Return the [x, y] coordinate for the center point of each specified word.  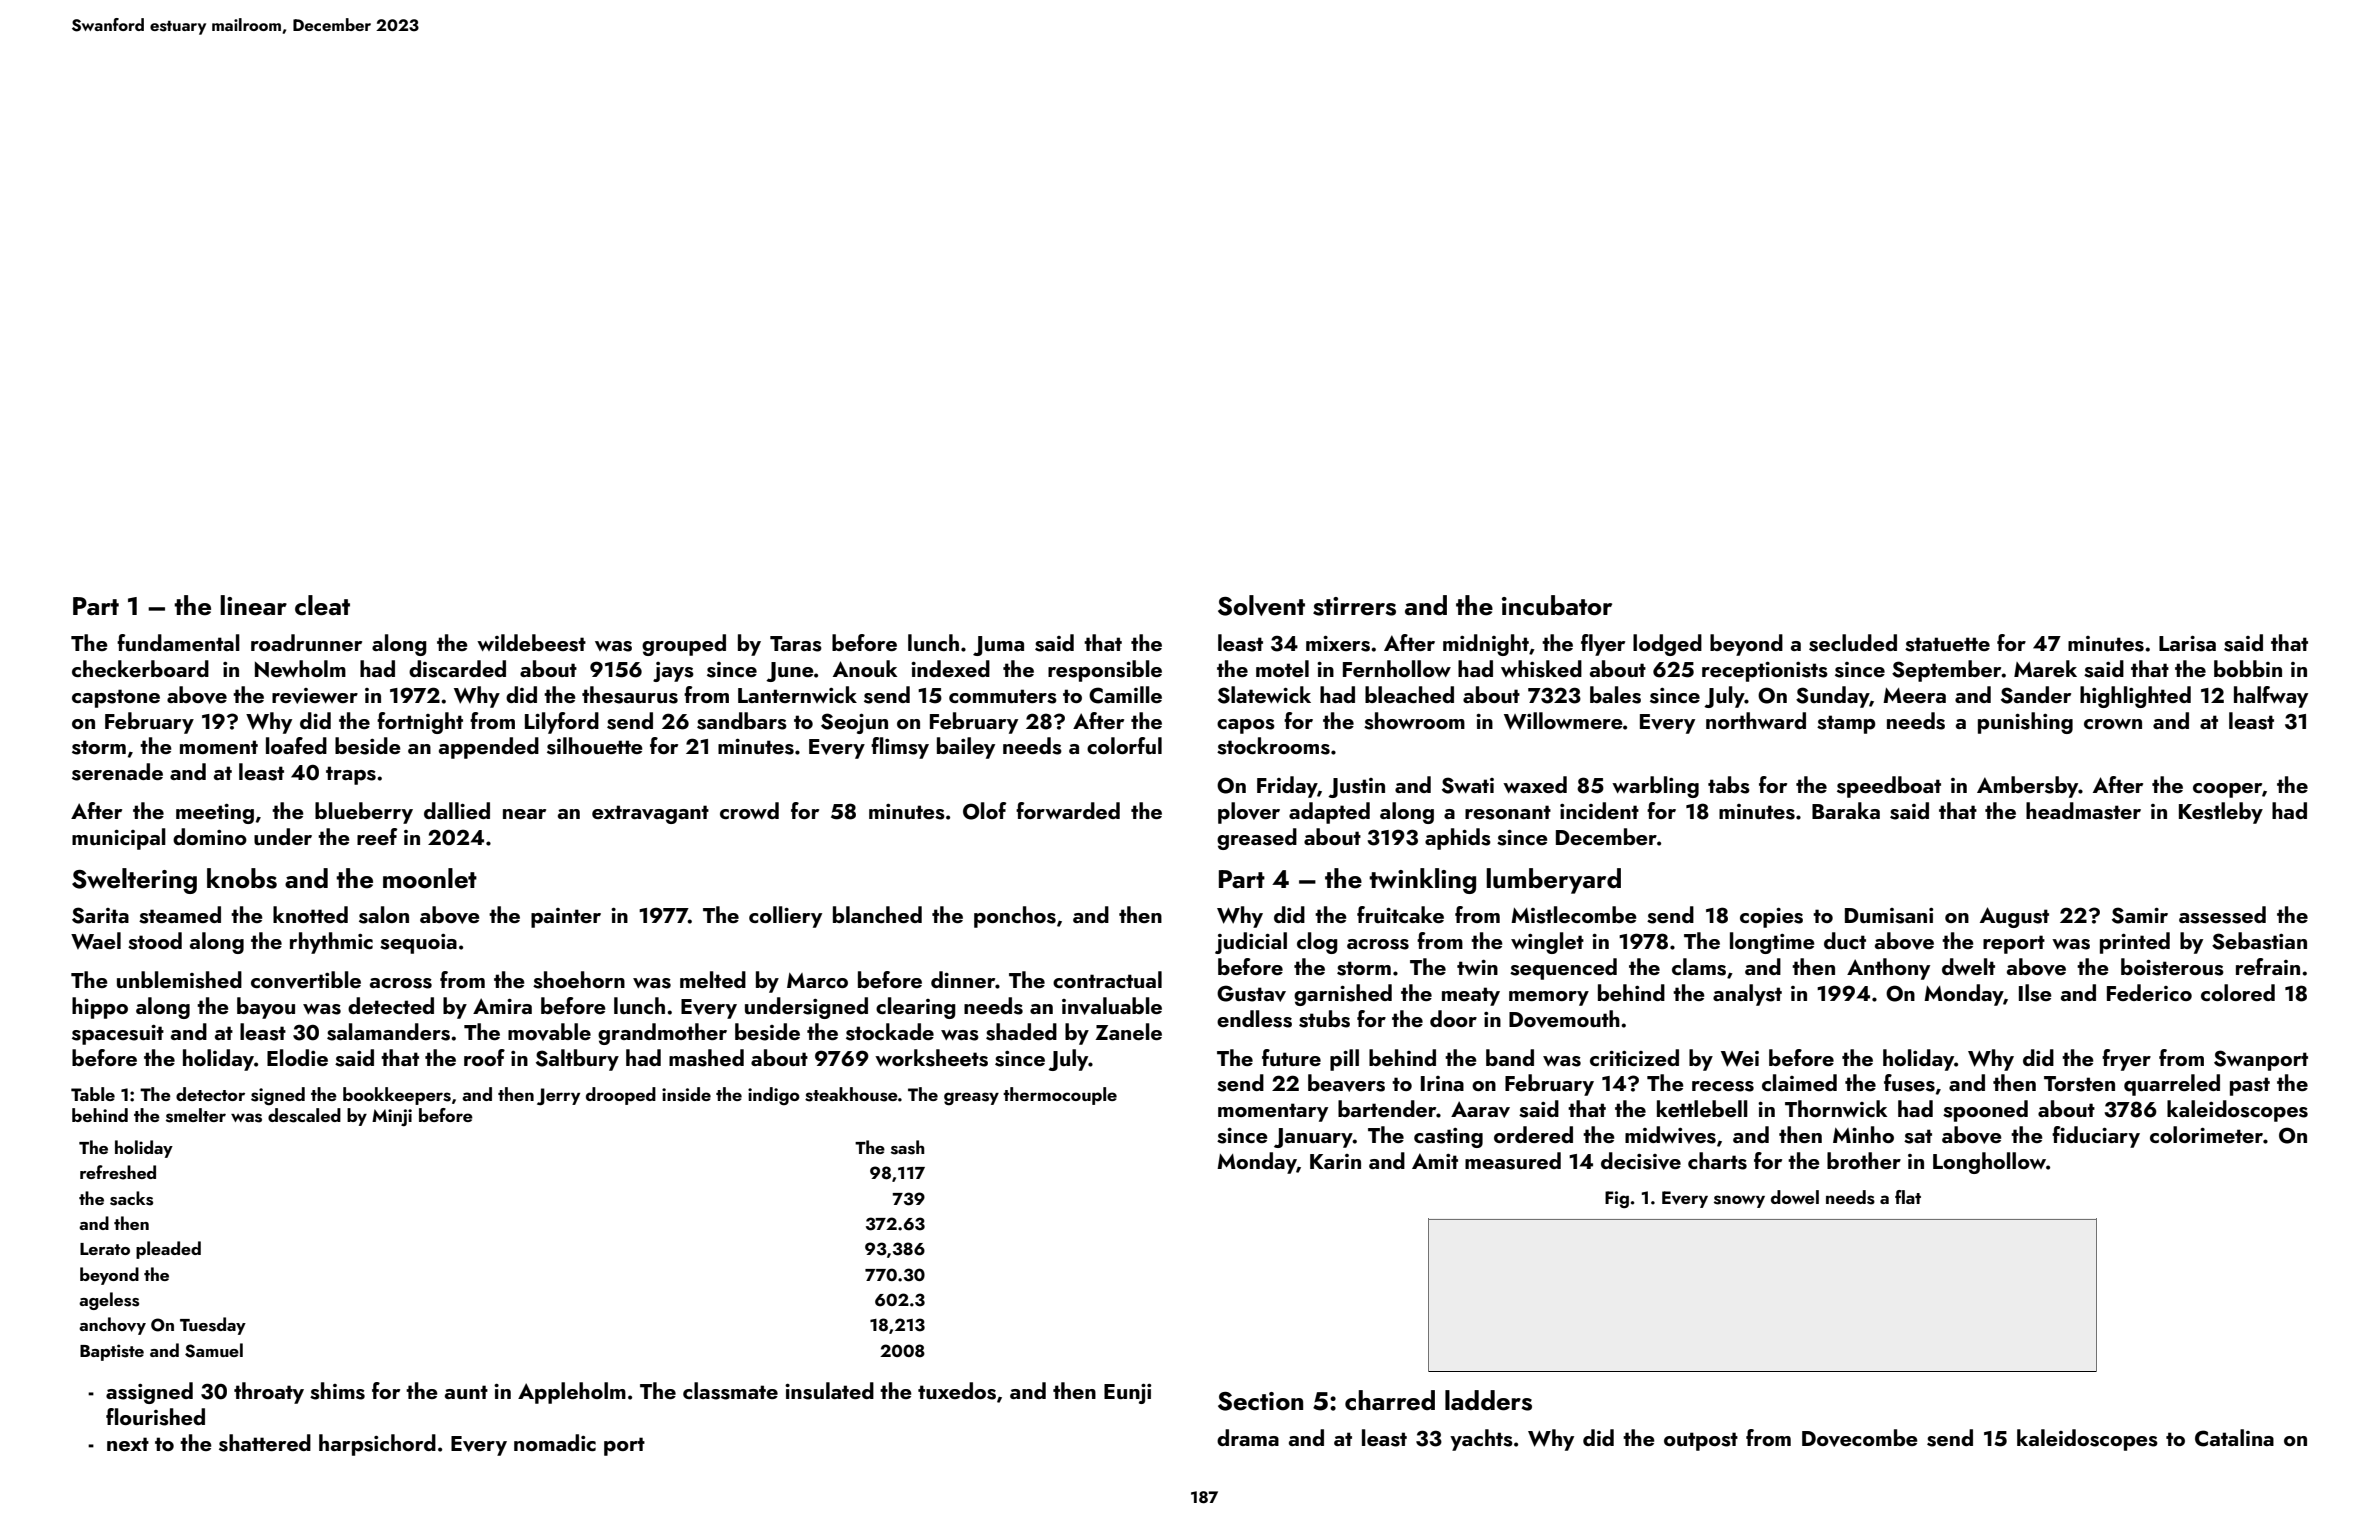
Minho [1863, 1134]
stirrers [1354, 606]
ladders [1488, 1400]
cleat [322, 605]
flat [1908, 1197]
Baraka [1846, 810]
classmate [730, 1391]
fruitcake [1400, 914]
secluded [1853, 643]
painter [566, 918]
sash [907, 1147]
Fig [1617, 1199]
